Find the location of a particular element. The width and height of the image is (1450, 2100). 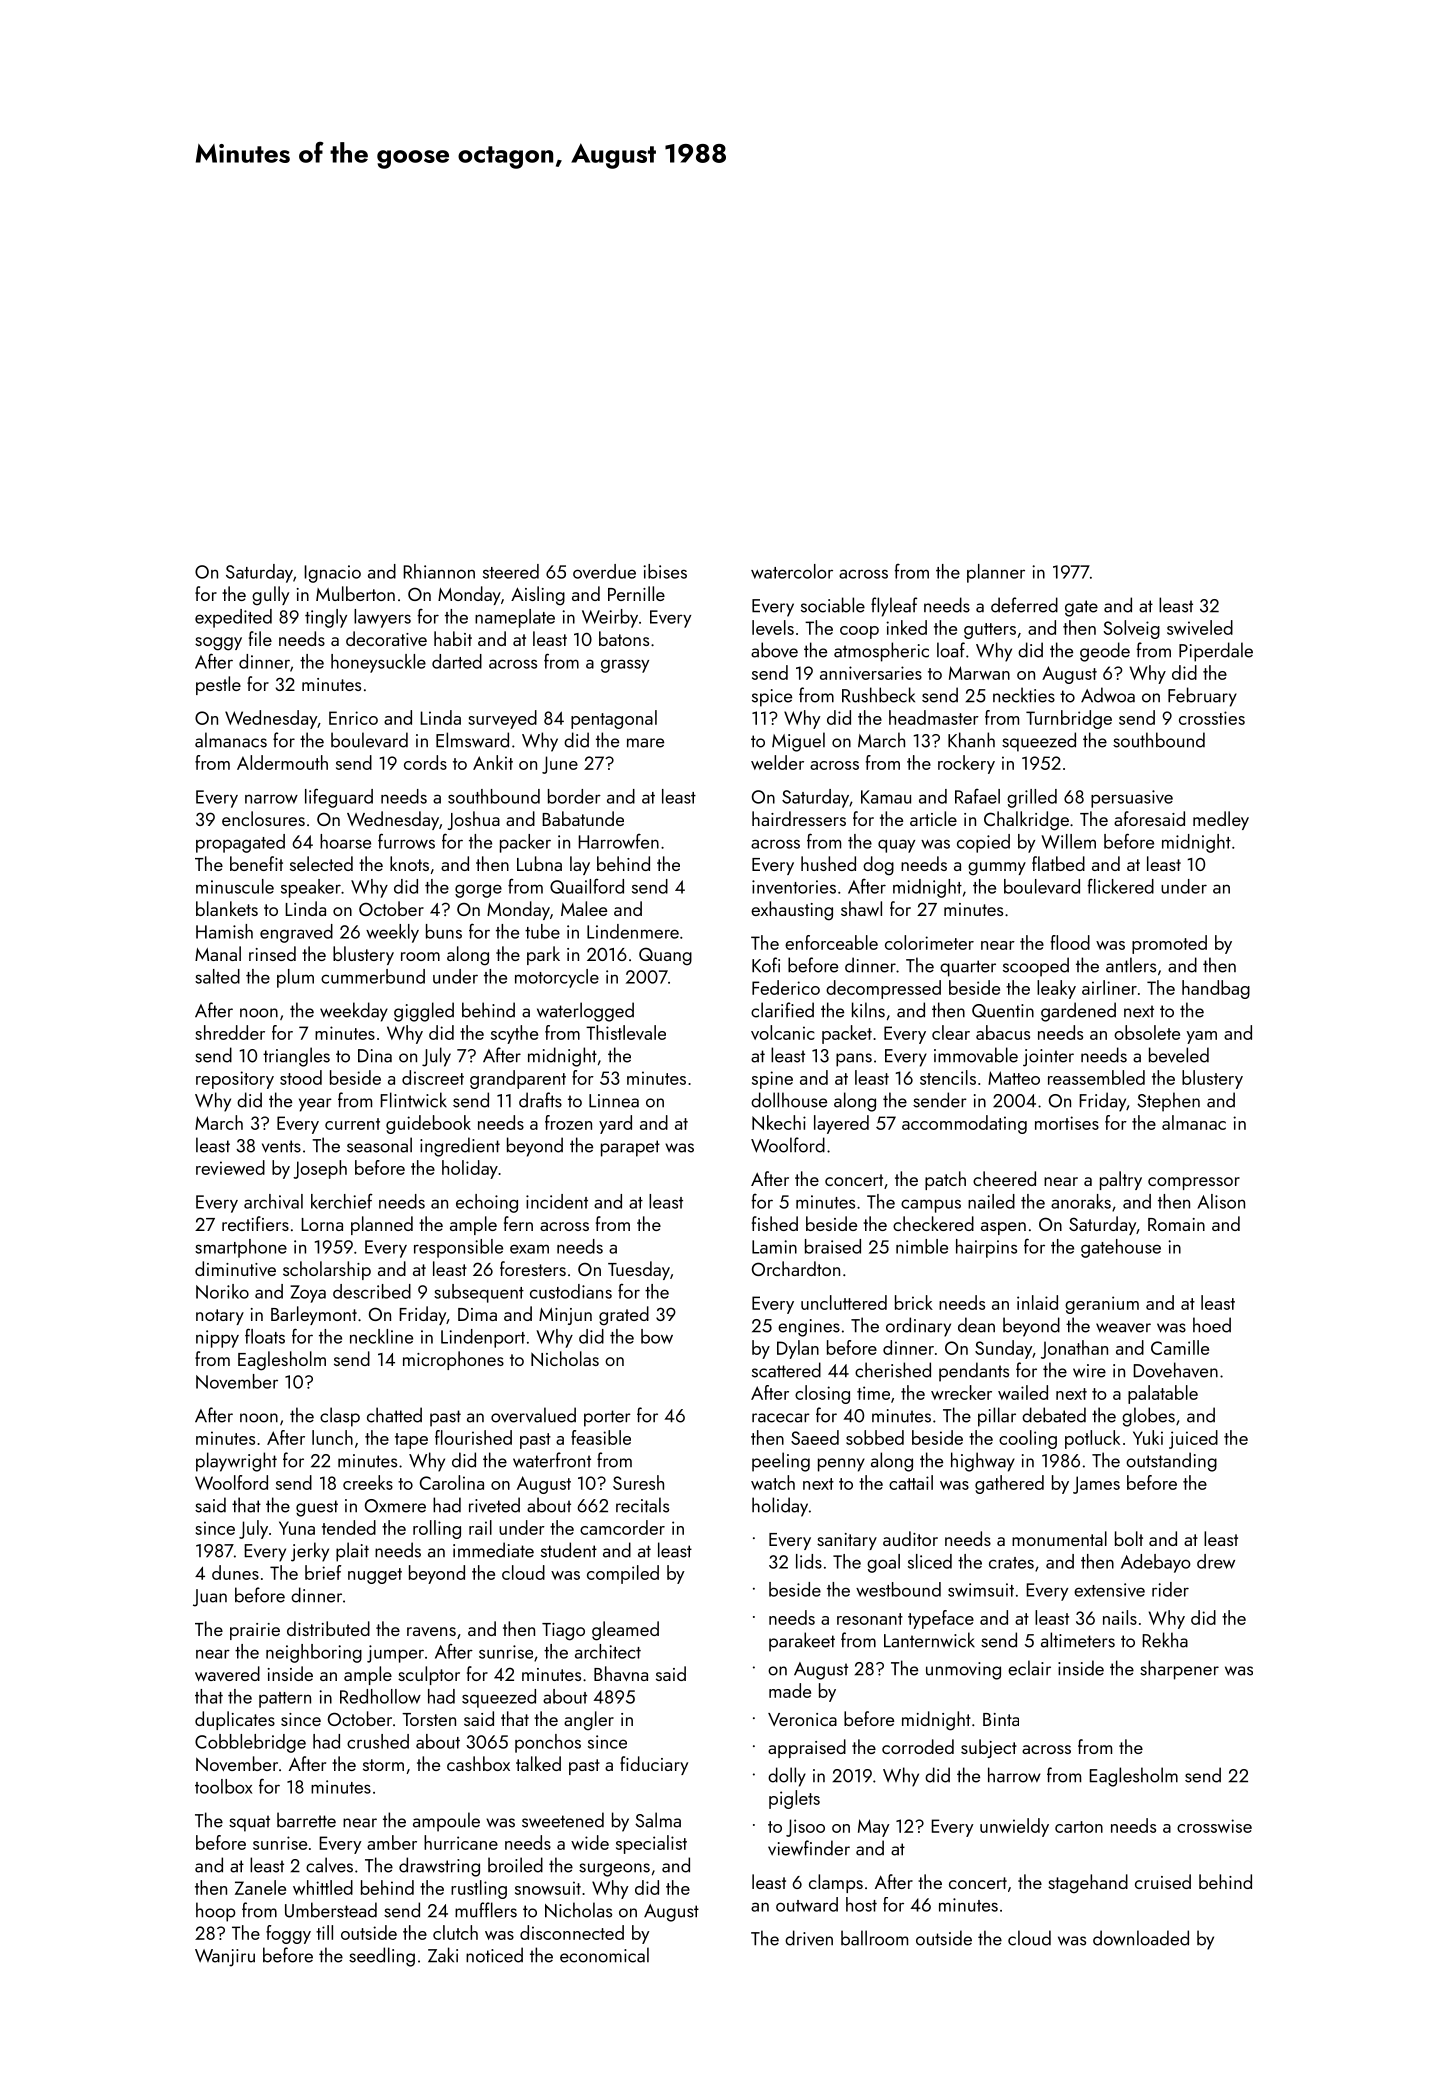

nippy is located at coordinates (217, 1339).
